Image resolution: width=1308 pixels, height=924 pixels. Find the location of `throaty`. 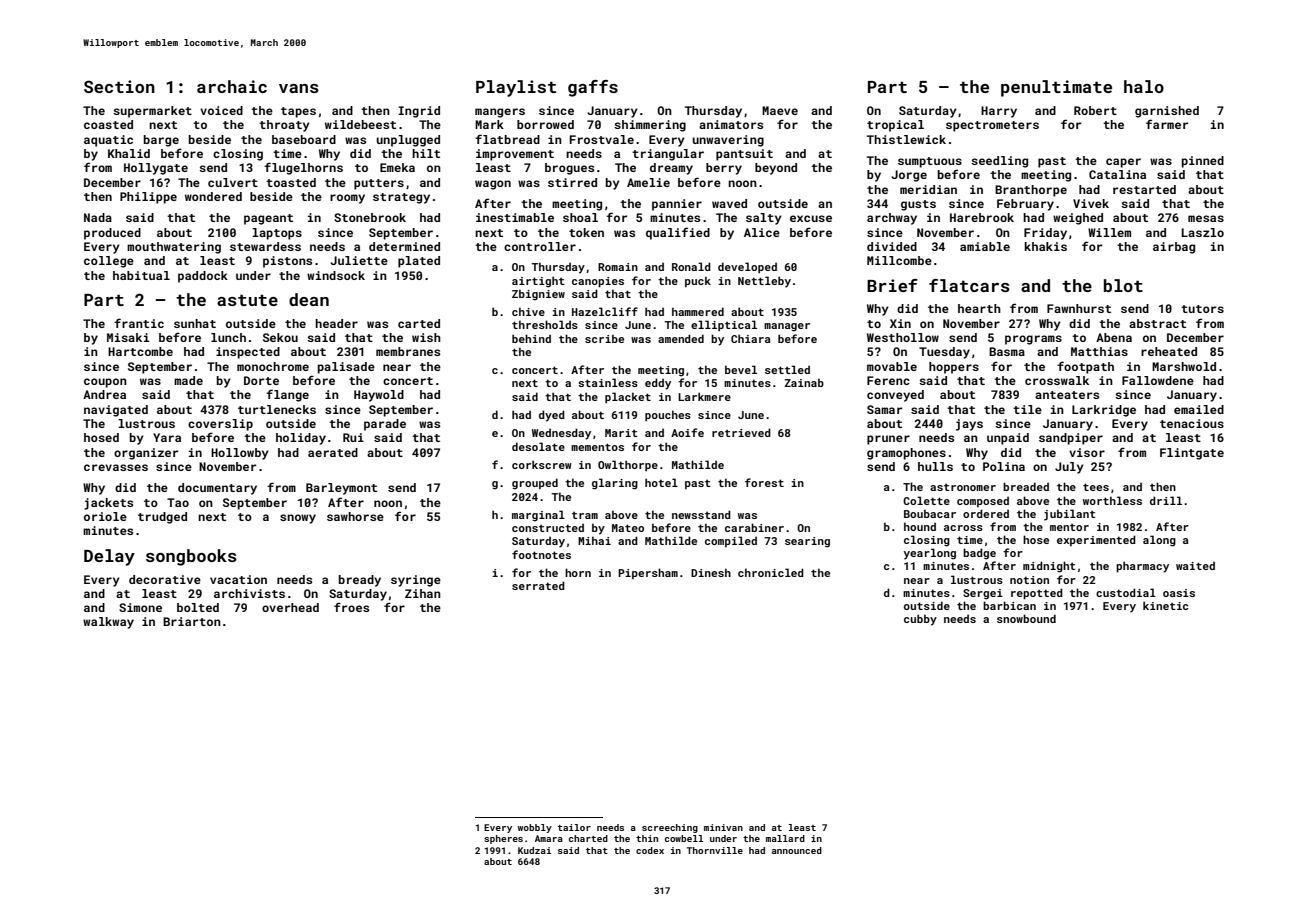

throaty is located at coordinates (284, 126).
